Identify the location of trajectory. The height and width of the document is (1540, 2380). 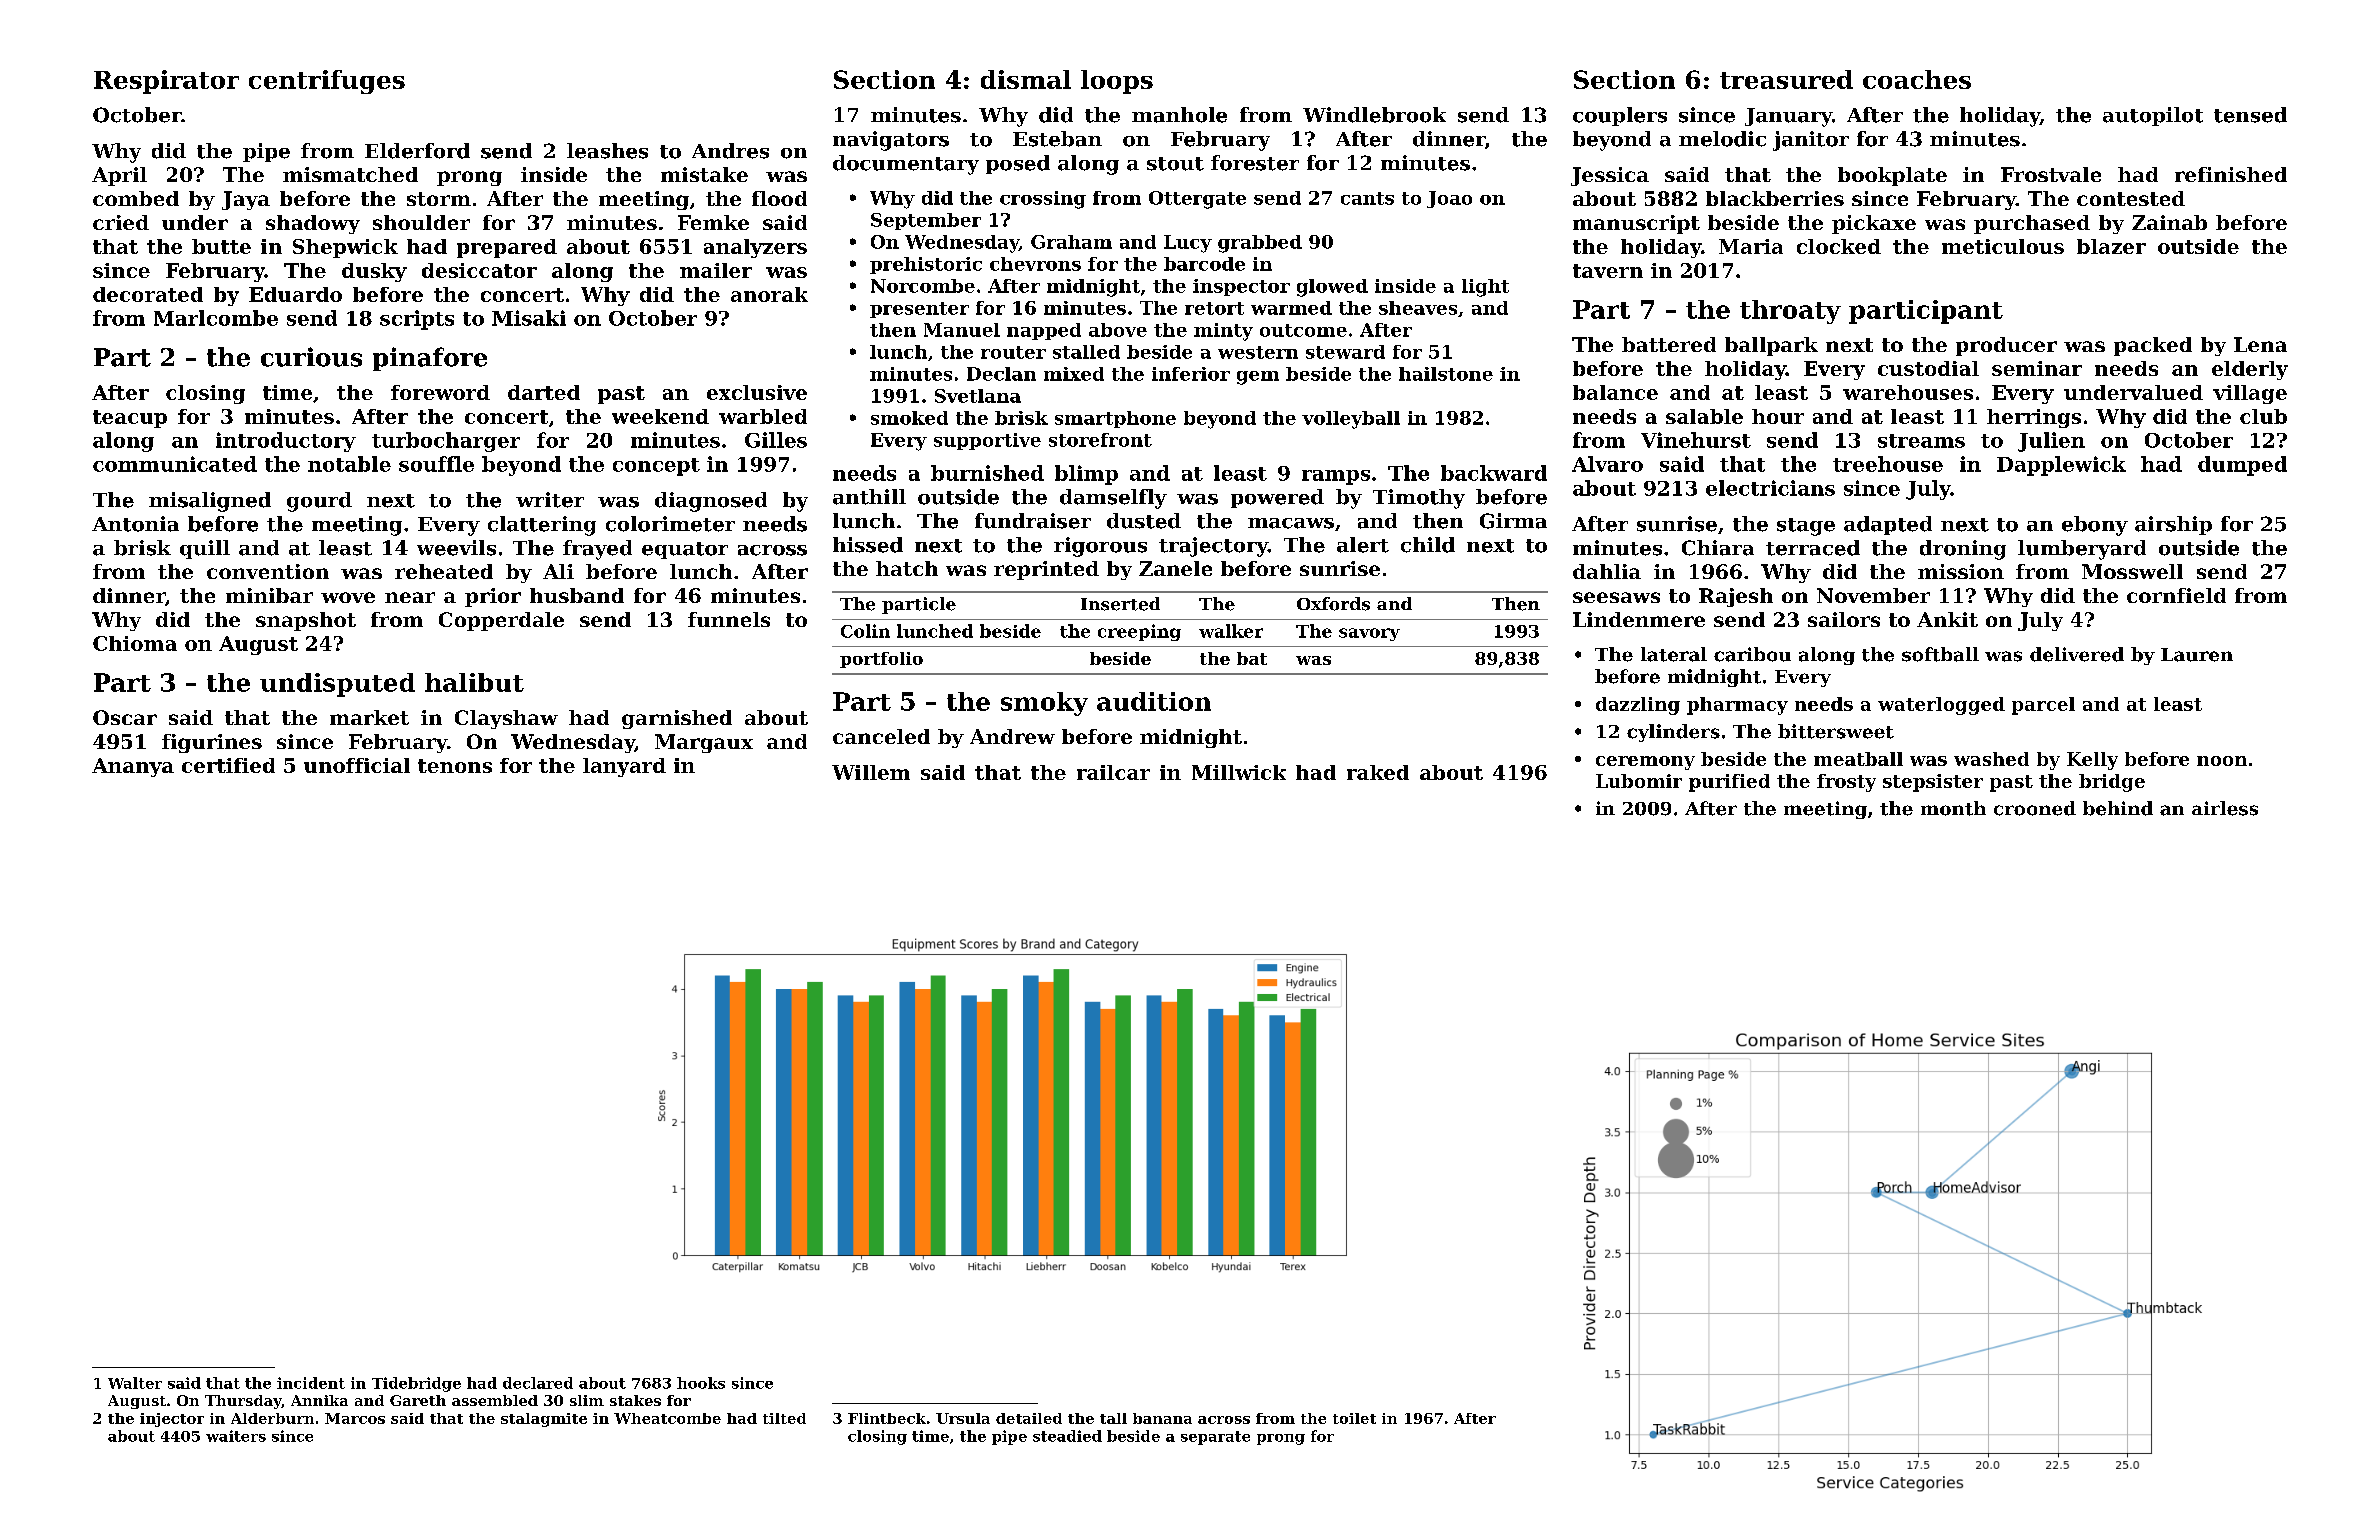
(1213, 547).
